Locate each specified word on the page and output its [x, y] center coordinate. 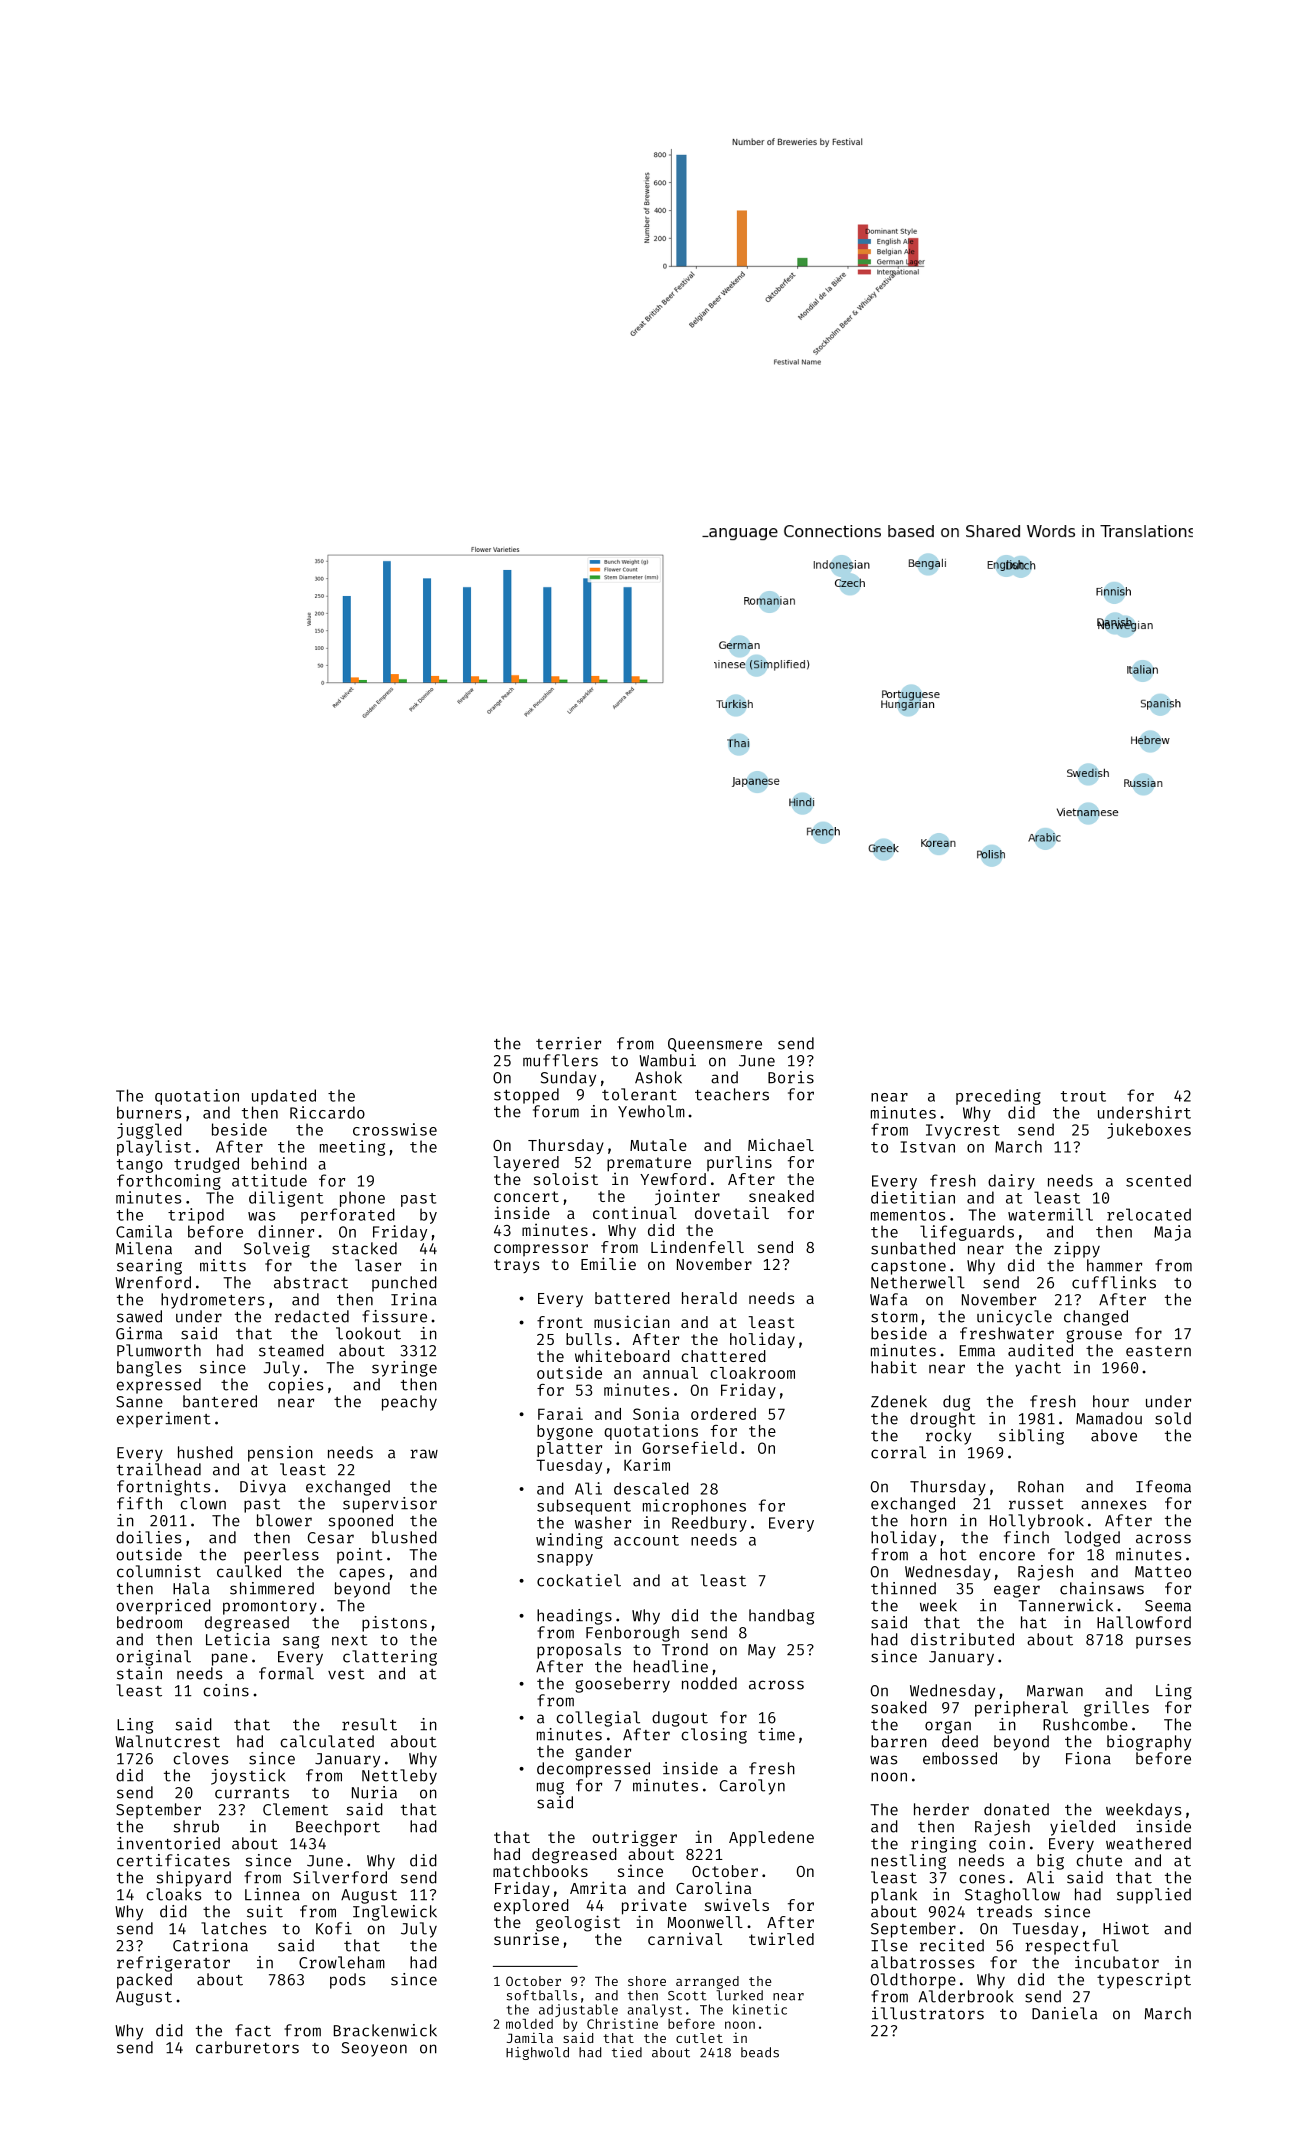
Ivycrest [963, 1131]
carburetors [247, 2047]
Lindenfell [697, 1246]
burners [149, 1112]
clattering [390, 1658]
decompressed [593, 1770]
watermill [1050, 1214]
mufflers [560, 1060]
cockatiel [579, 1580]
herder [941, 1809]
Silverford [340, 1877]
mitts [223, 1265]
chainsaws [1102, 1588]
